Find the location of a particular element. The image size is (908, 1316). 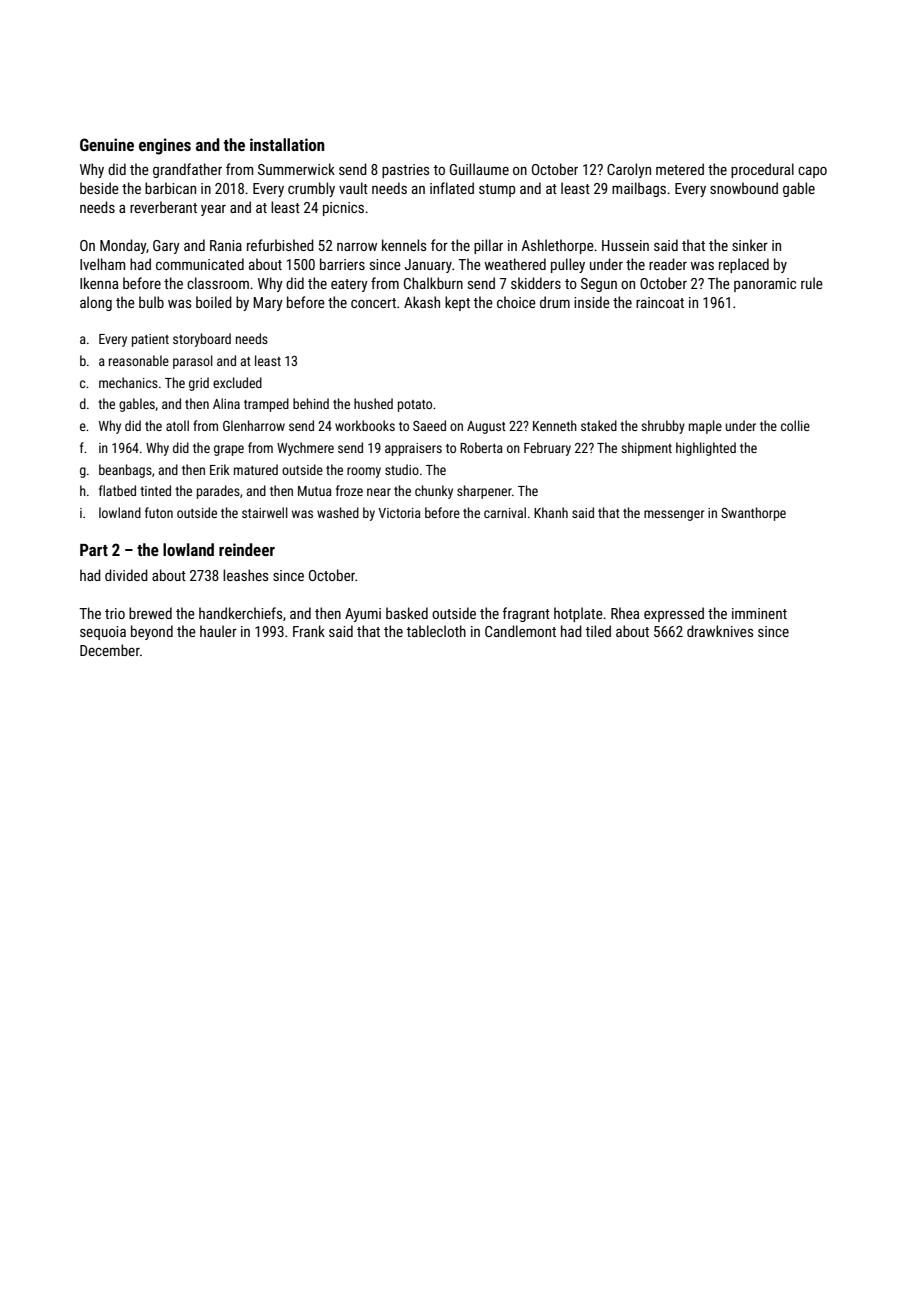

Victoria is located at coordinates (399, 513).
